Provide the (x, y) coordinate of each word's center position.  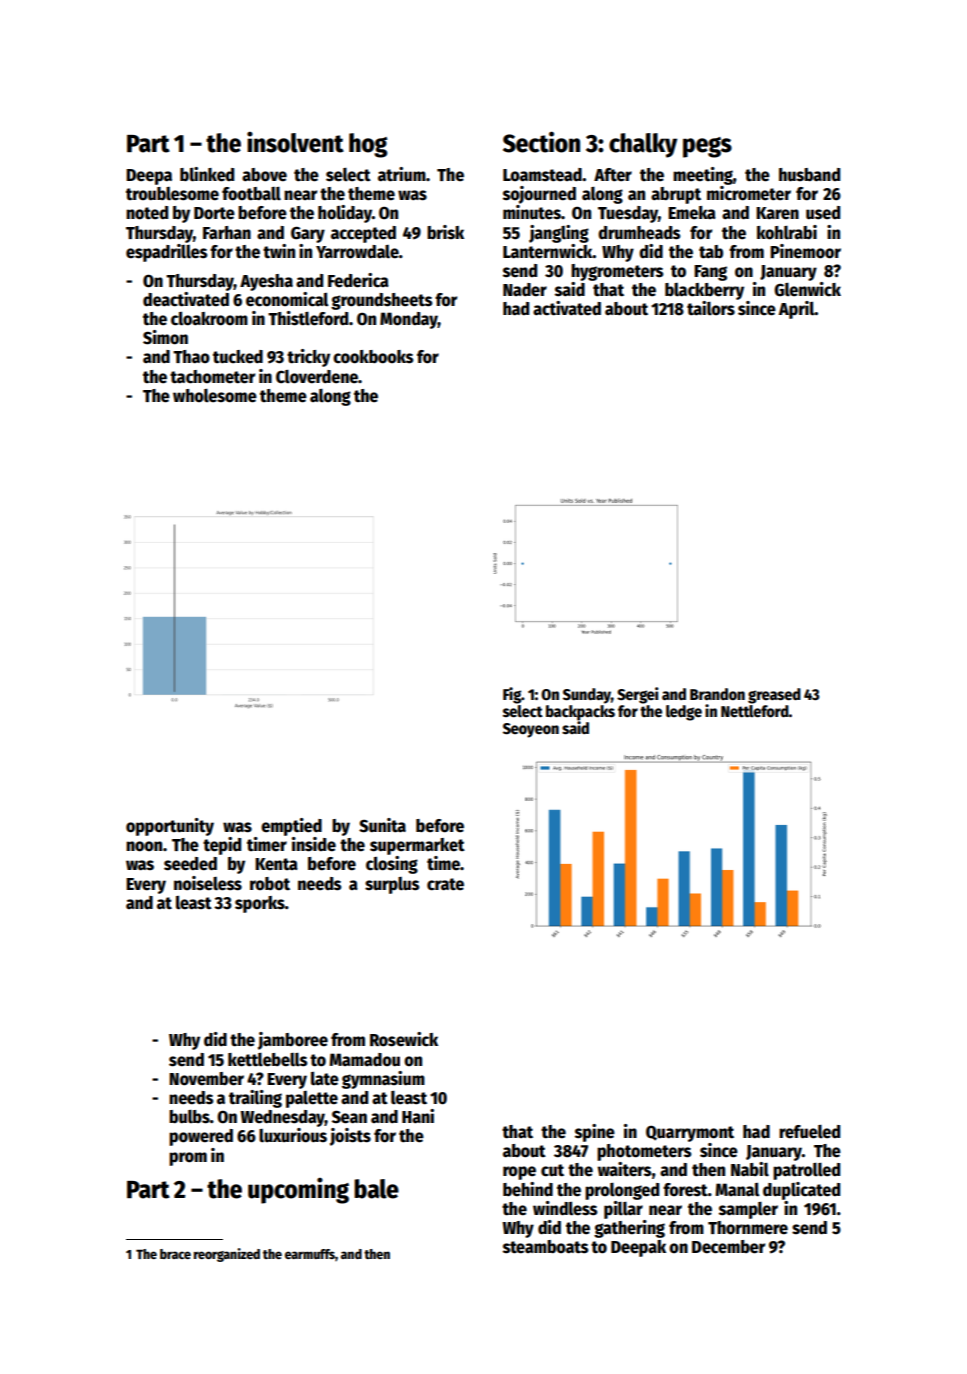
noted (147, 213)
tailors (711, 308)
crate (445, 884)
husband (809, 175)
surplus (392, 885)
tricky (308, 358)
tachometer (212, 377)
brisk (445, 232)
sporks (260, 904)
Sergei (638, 695)
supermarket (417, 846)
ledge (684, 713)
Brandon (717, 694)
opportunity (170, 827)
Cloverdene (317, 377)
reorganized (227, 1255)
